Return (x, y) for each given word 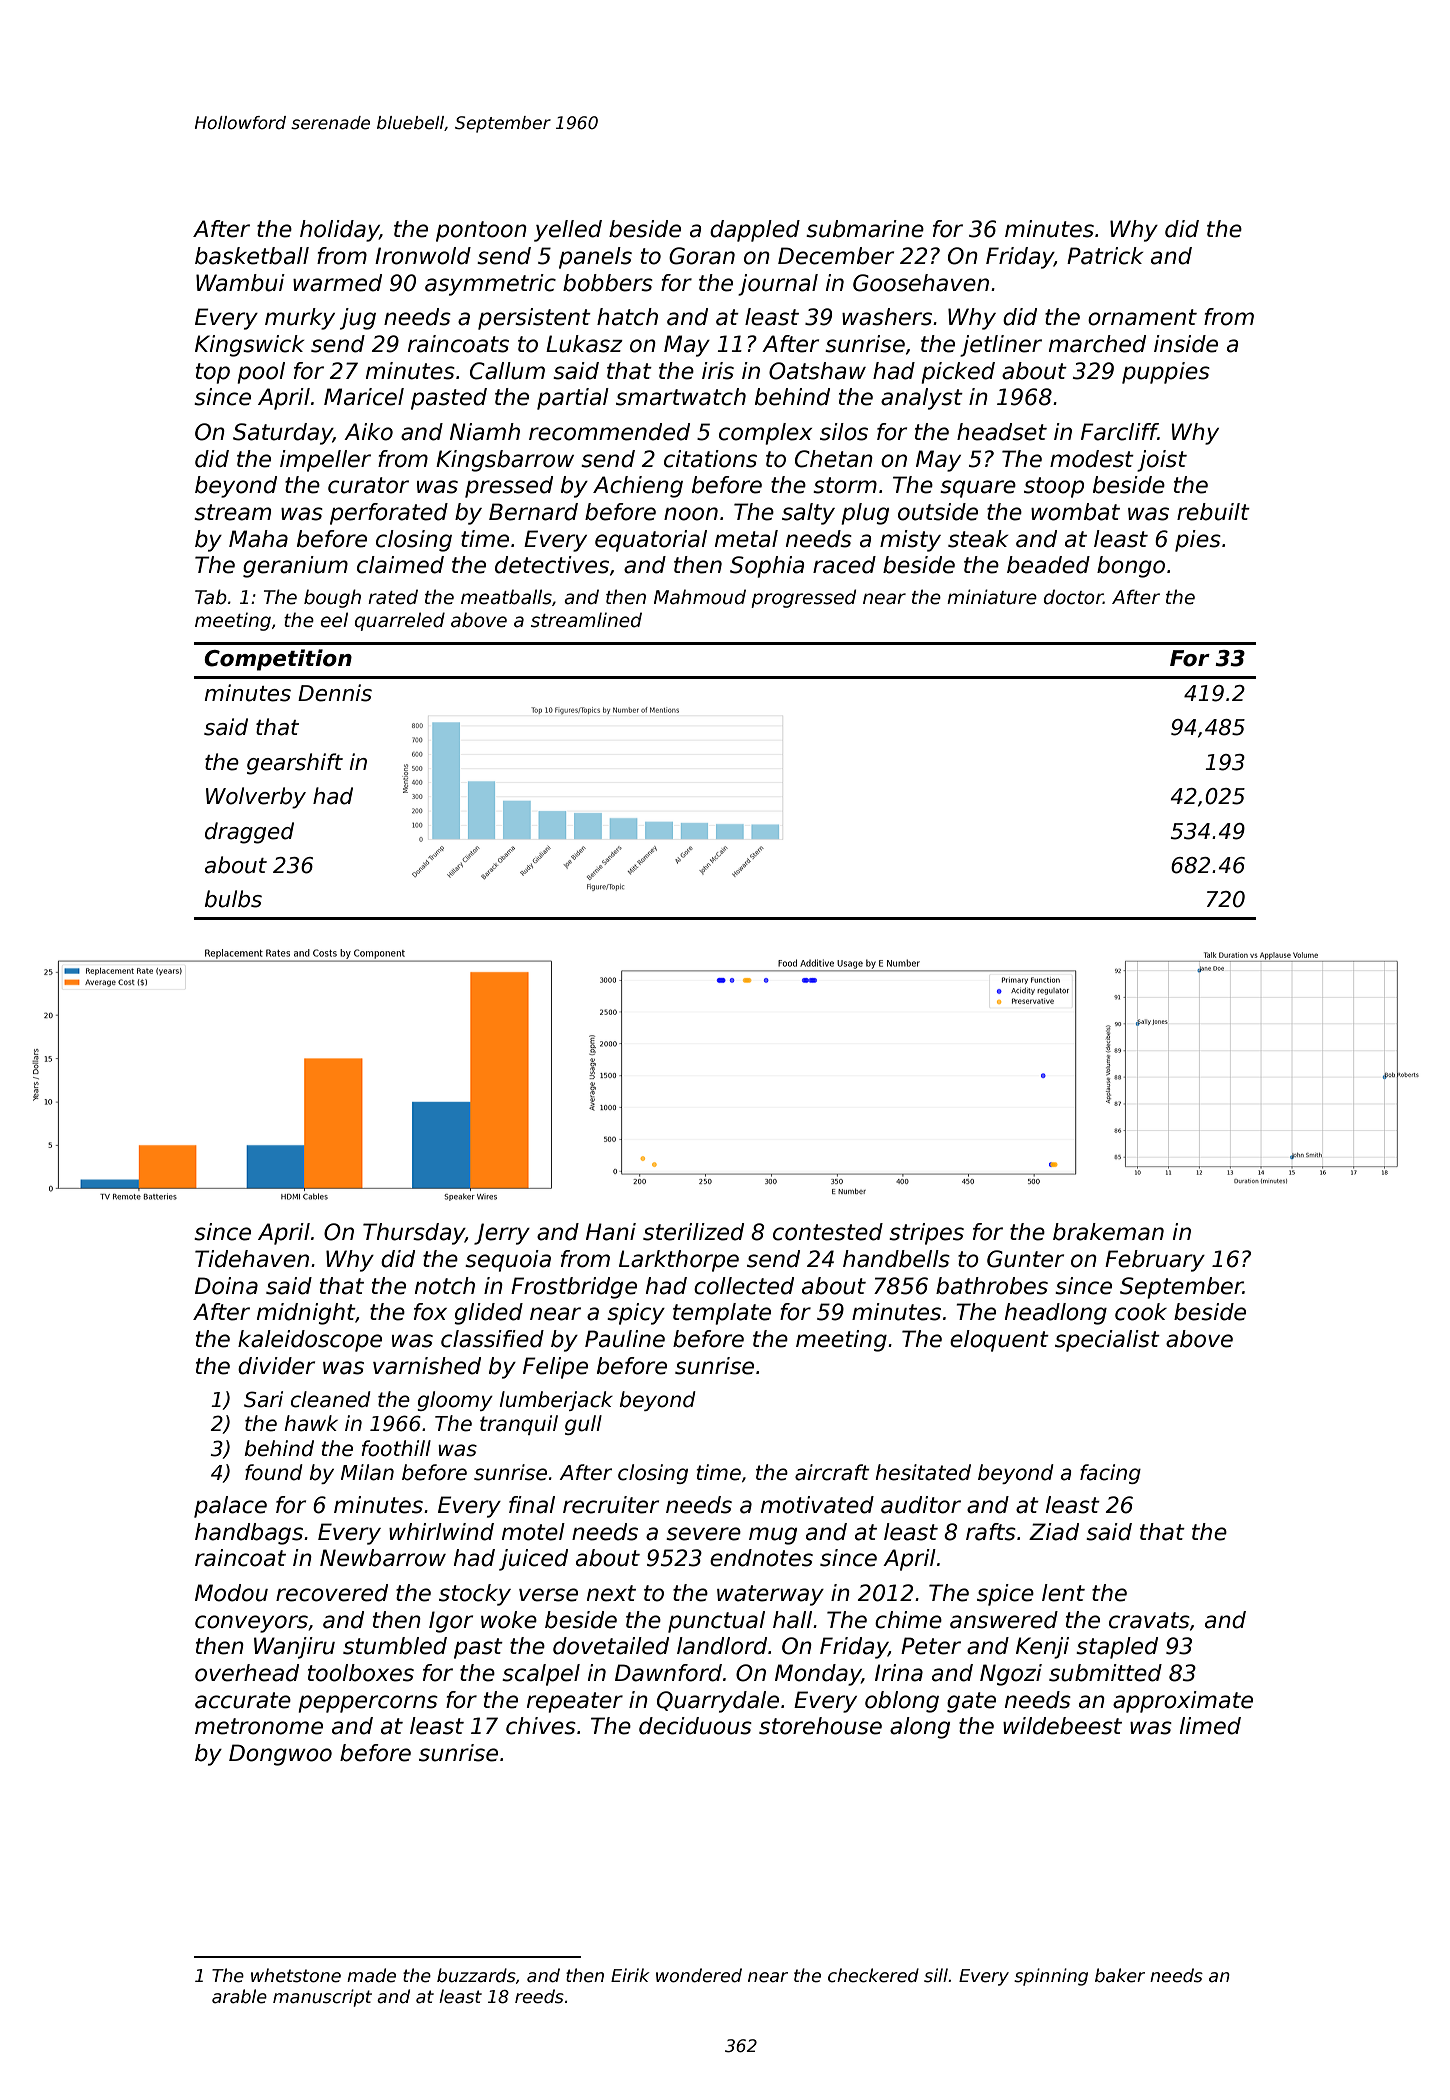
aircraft (832, 1472)
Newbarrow (383, 1558)
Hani (611, 1232)
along (920, 1728)
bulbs (233, 899)
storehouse (820, 1726)
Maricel (364, 397)
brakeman (1108, 1232)
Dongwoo (280, 1755)
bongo (1131, 567)
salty (808, 514)
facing (1110, 1474)
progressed (803, 598)
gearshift (295, 764)
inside (1186, 344)
